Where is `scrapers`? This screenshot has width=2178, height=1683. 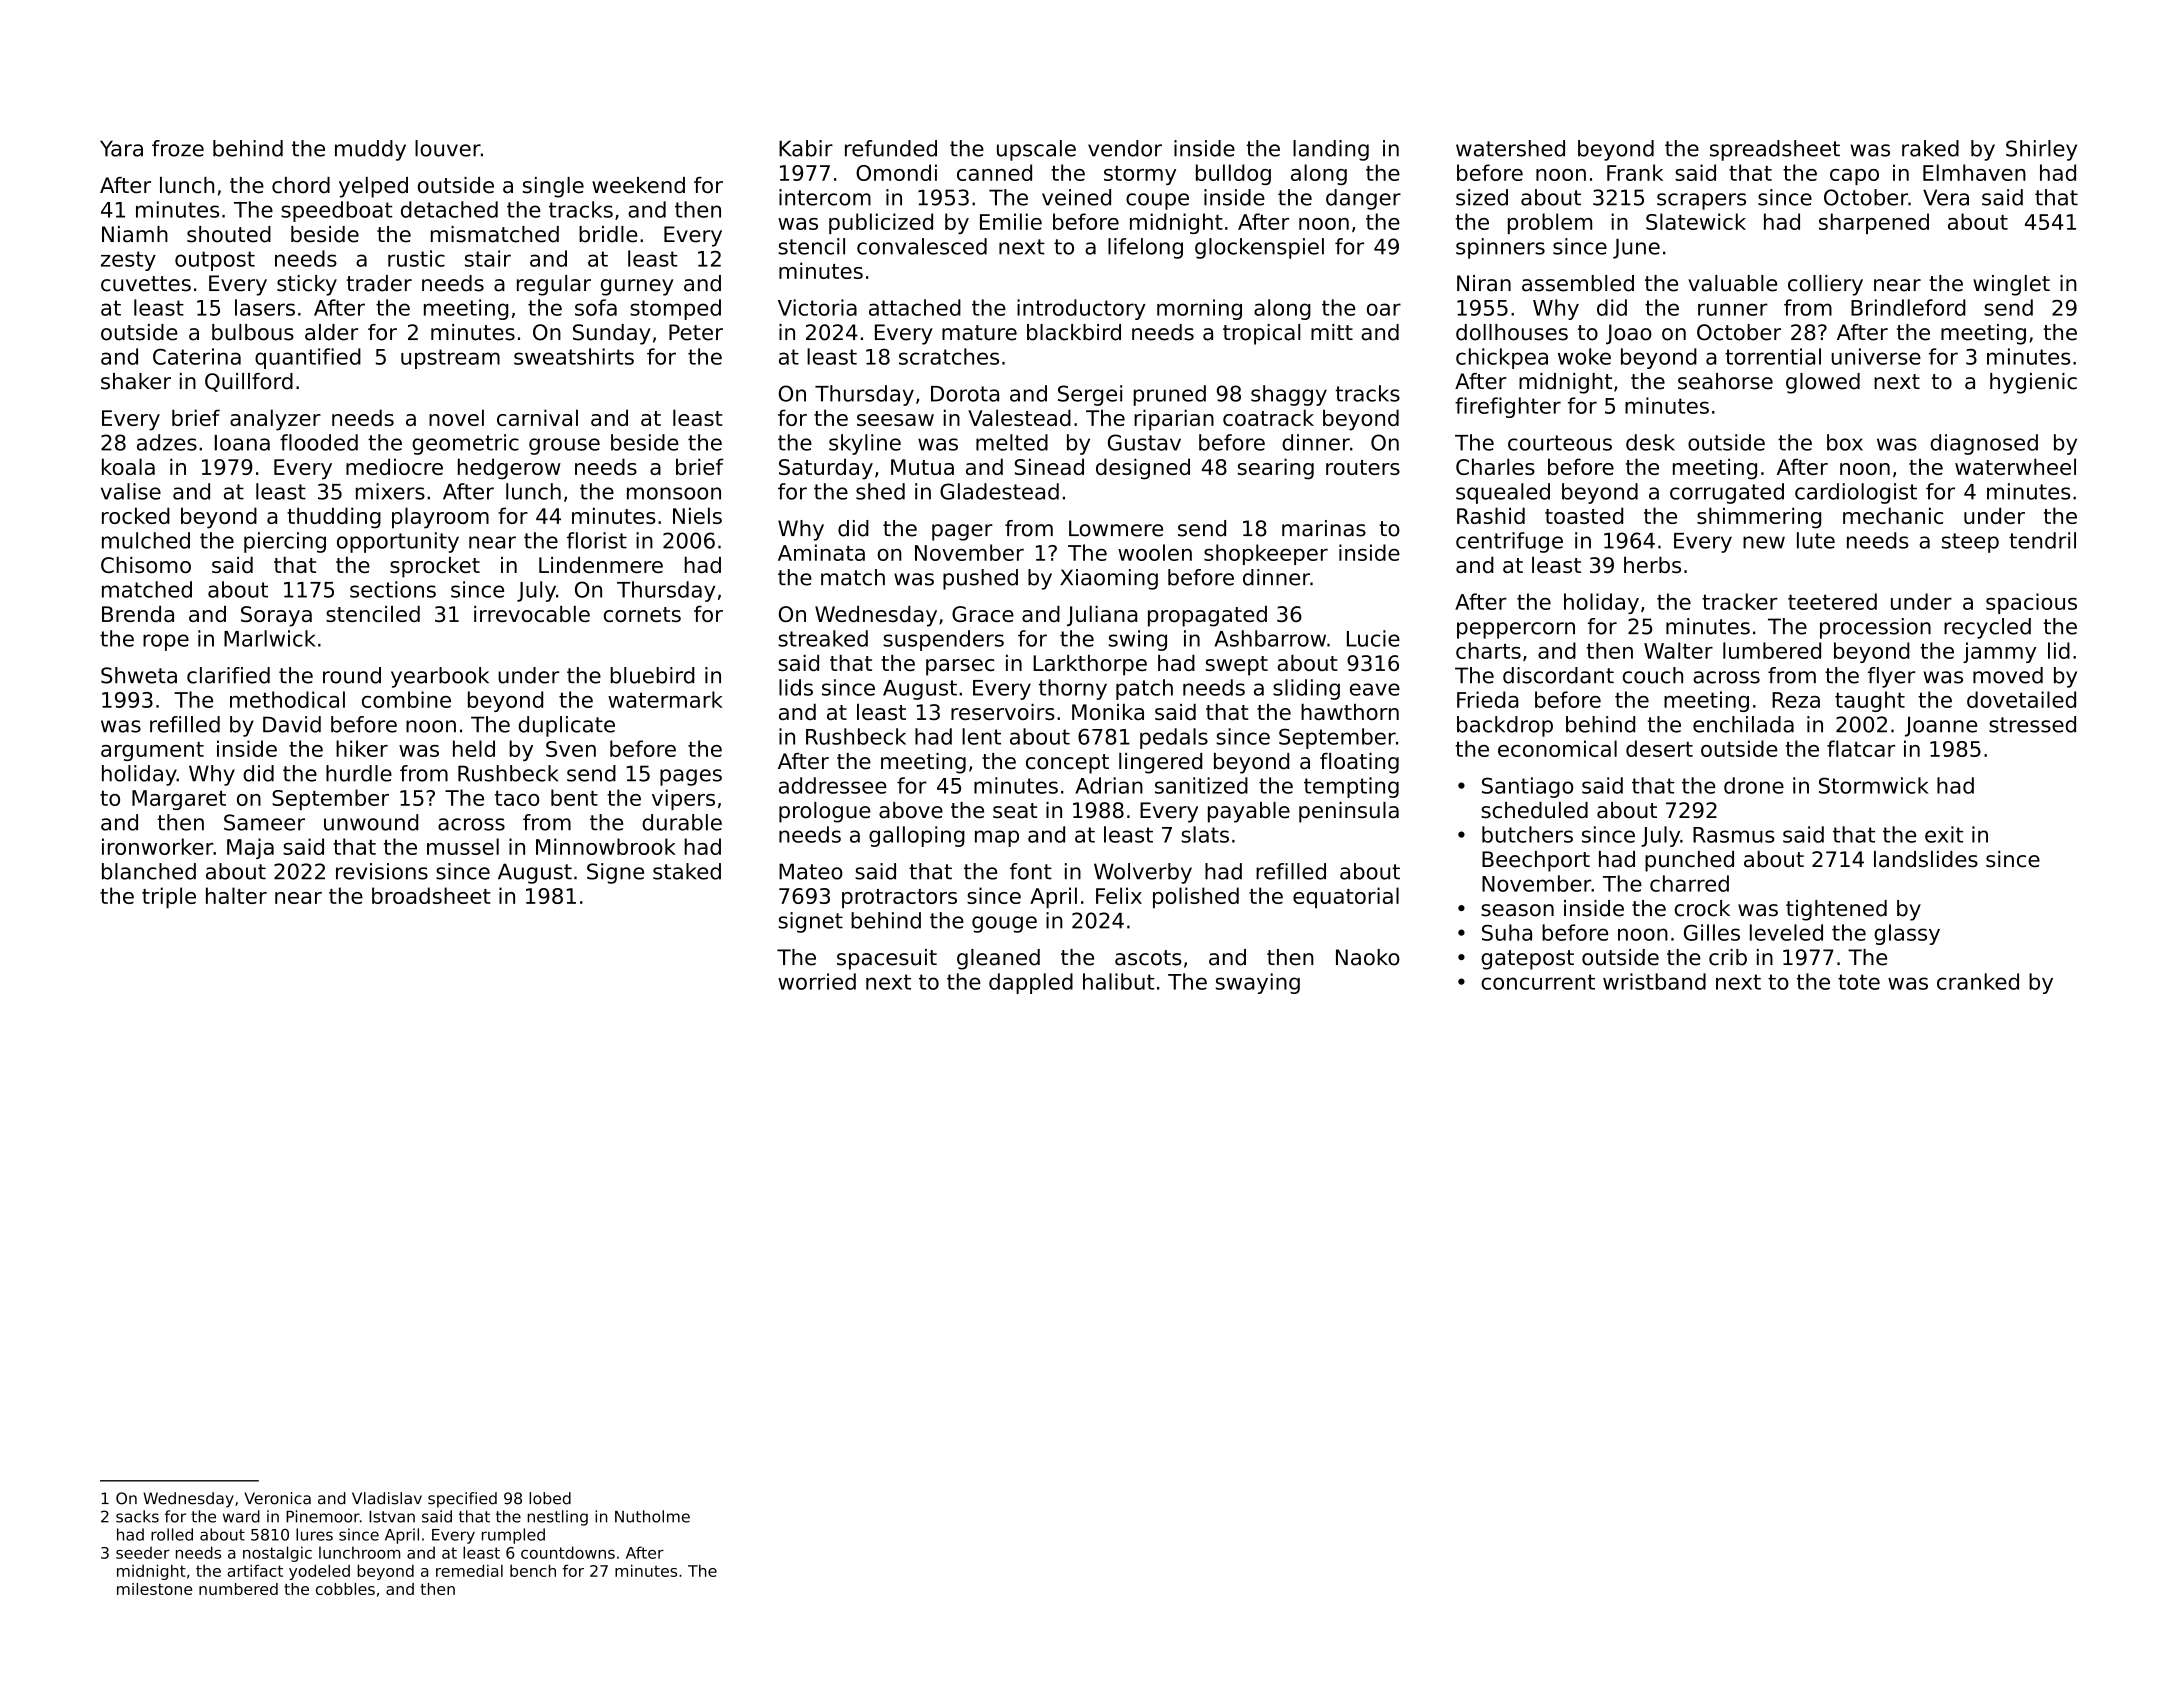 scrapers is located at coordinates (1701, 201).
